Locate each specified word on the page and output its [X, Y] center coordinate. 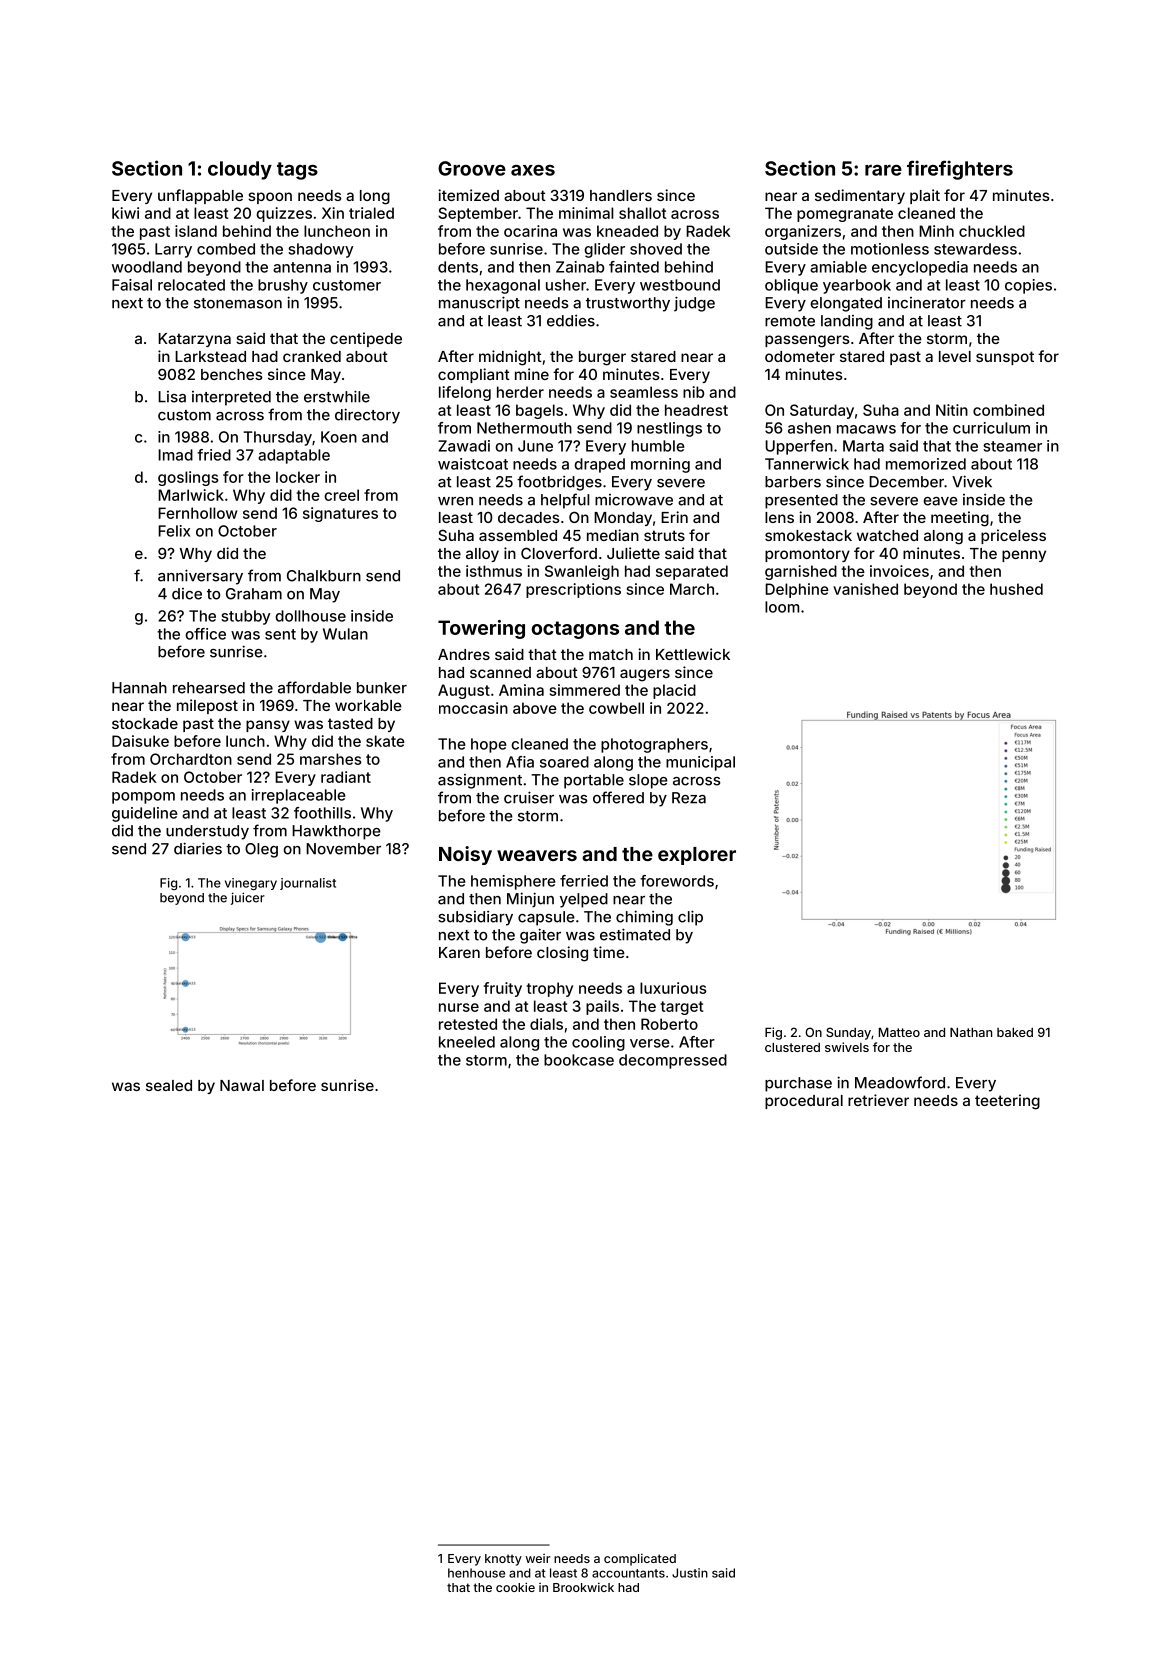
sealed [169, 1085]
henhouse [476, 1573]
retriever [878, 1100]
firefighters [960, 170]
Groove [472, 168]
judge [694, 304]
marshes [331, 759]
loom [782, 607]
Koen [339, 437]
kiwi [125, 213]
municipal [700, 763]
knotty [503, 1560]
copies [1028, 286]
